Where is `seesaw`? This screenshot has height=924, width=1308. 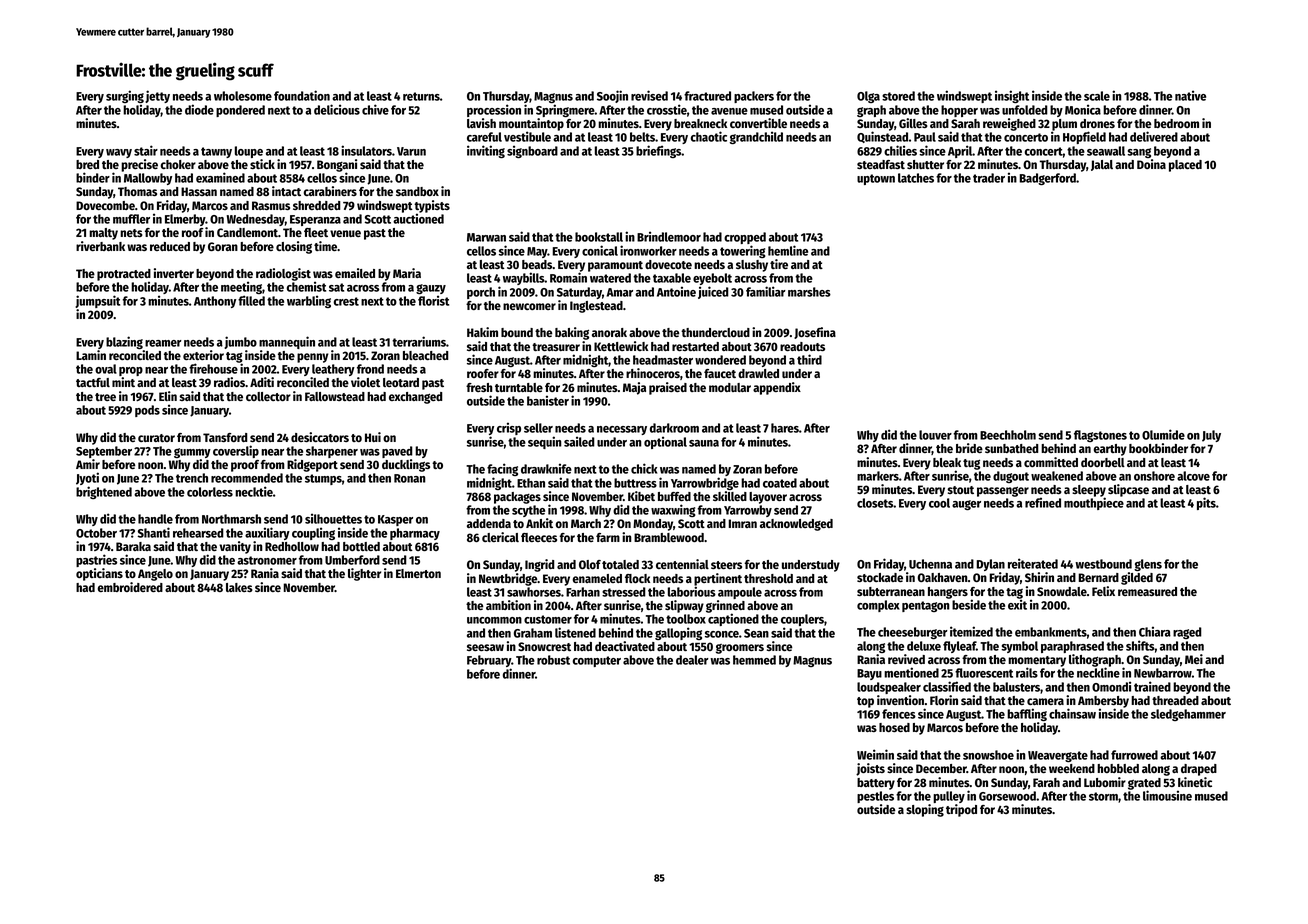 seesaw is located at coordinates (485, 647).
